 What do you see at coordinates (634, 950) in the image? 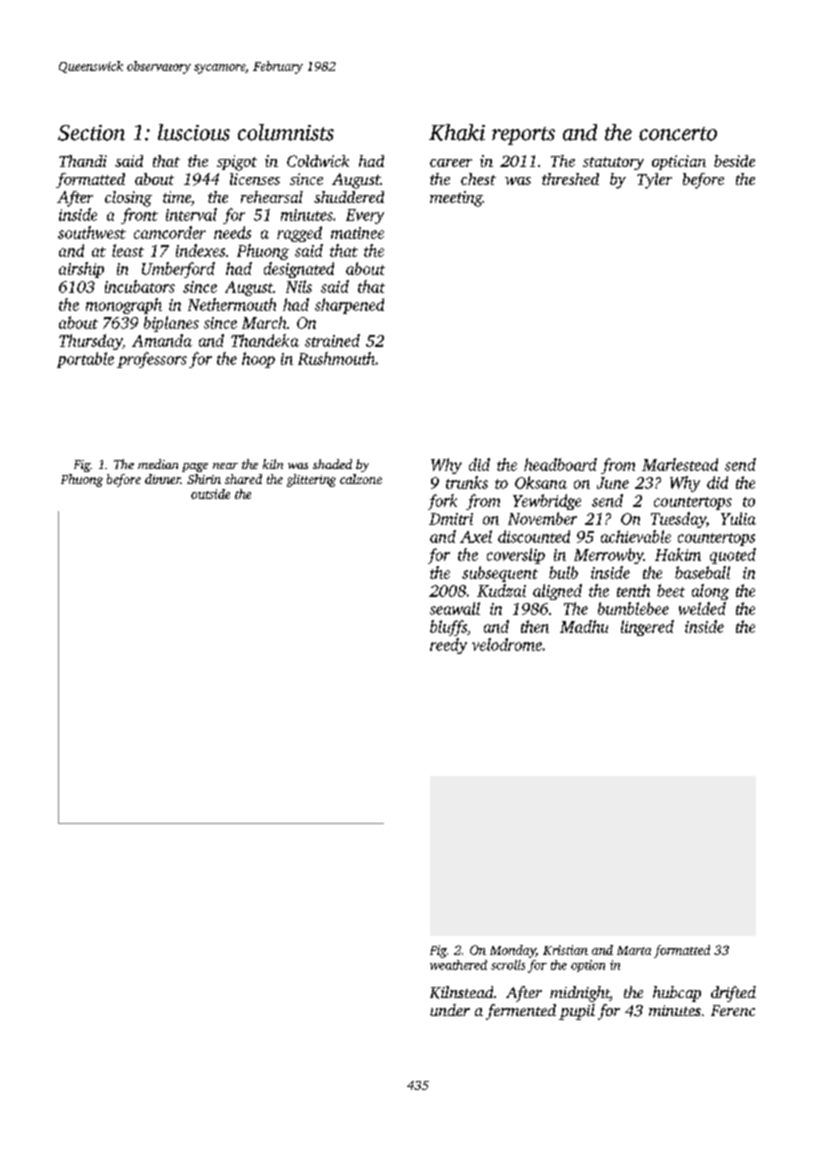
I see `Marta` at bounding box center [634, 950].
